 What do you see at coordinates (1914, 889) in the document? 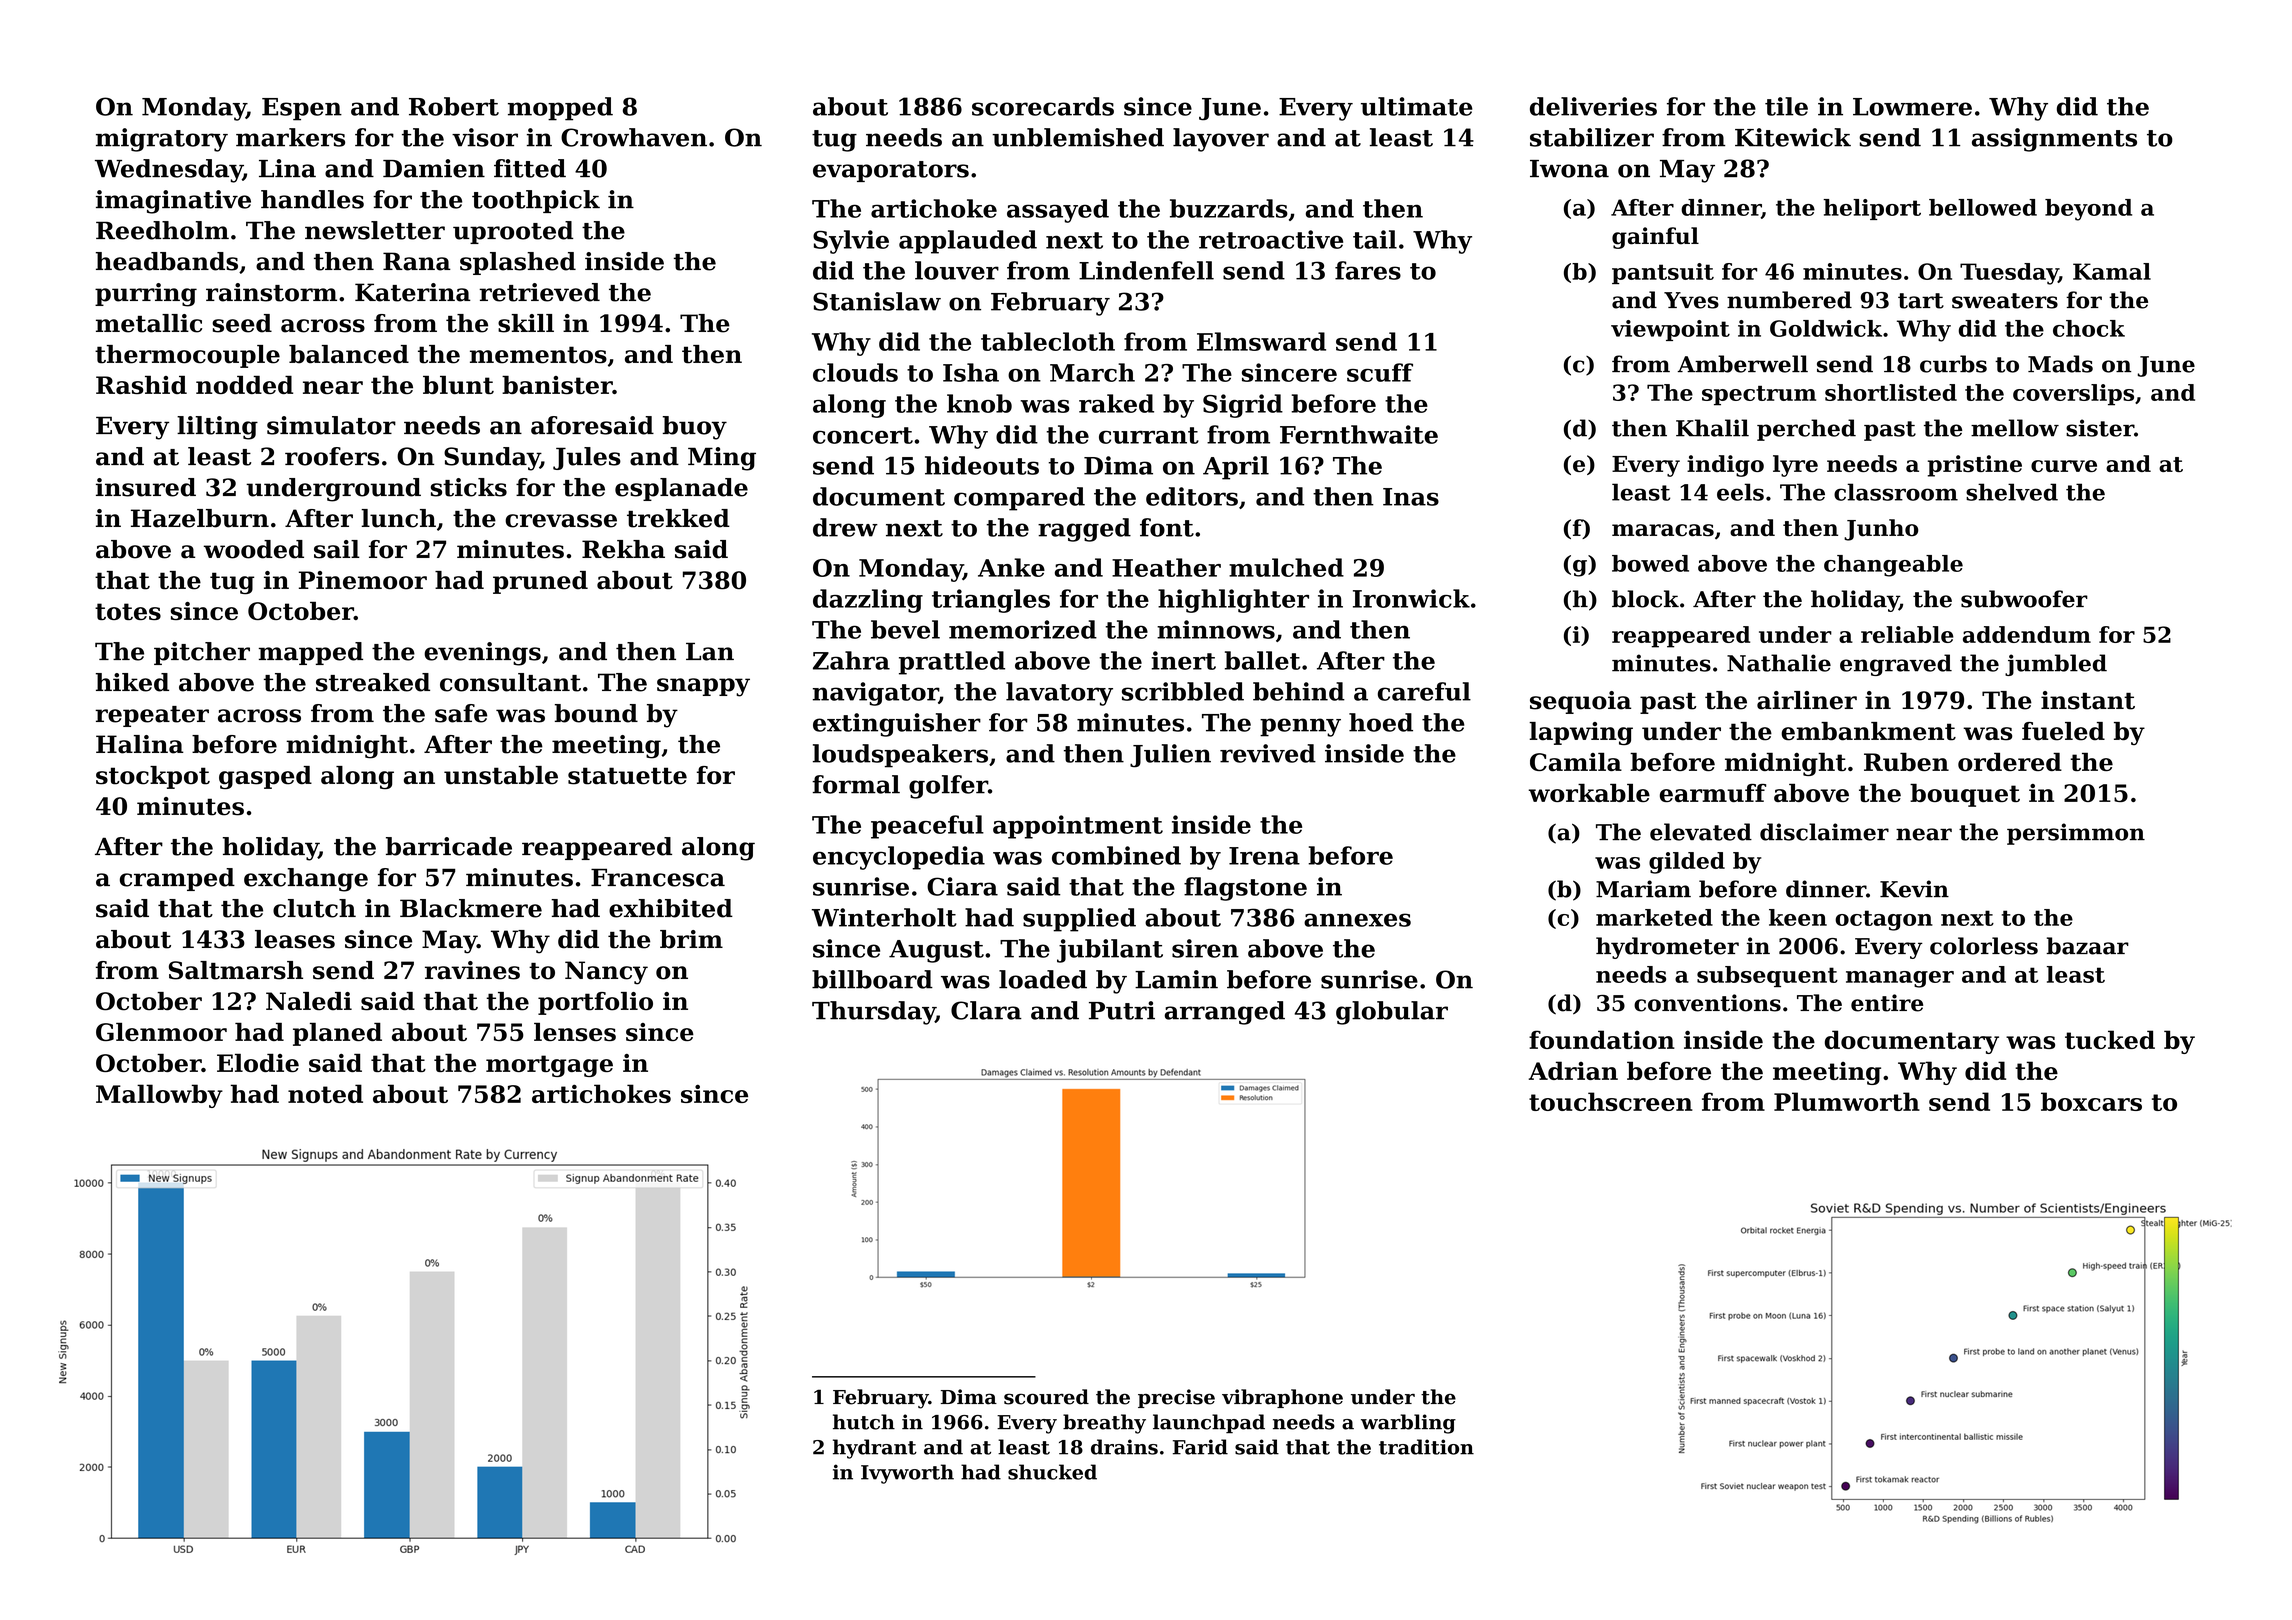
I see `Kevin` at bounding box center [1914, 889].
